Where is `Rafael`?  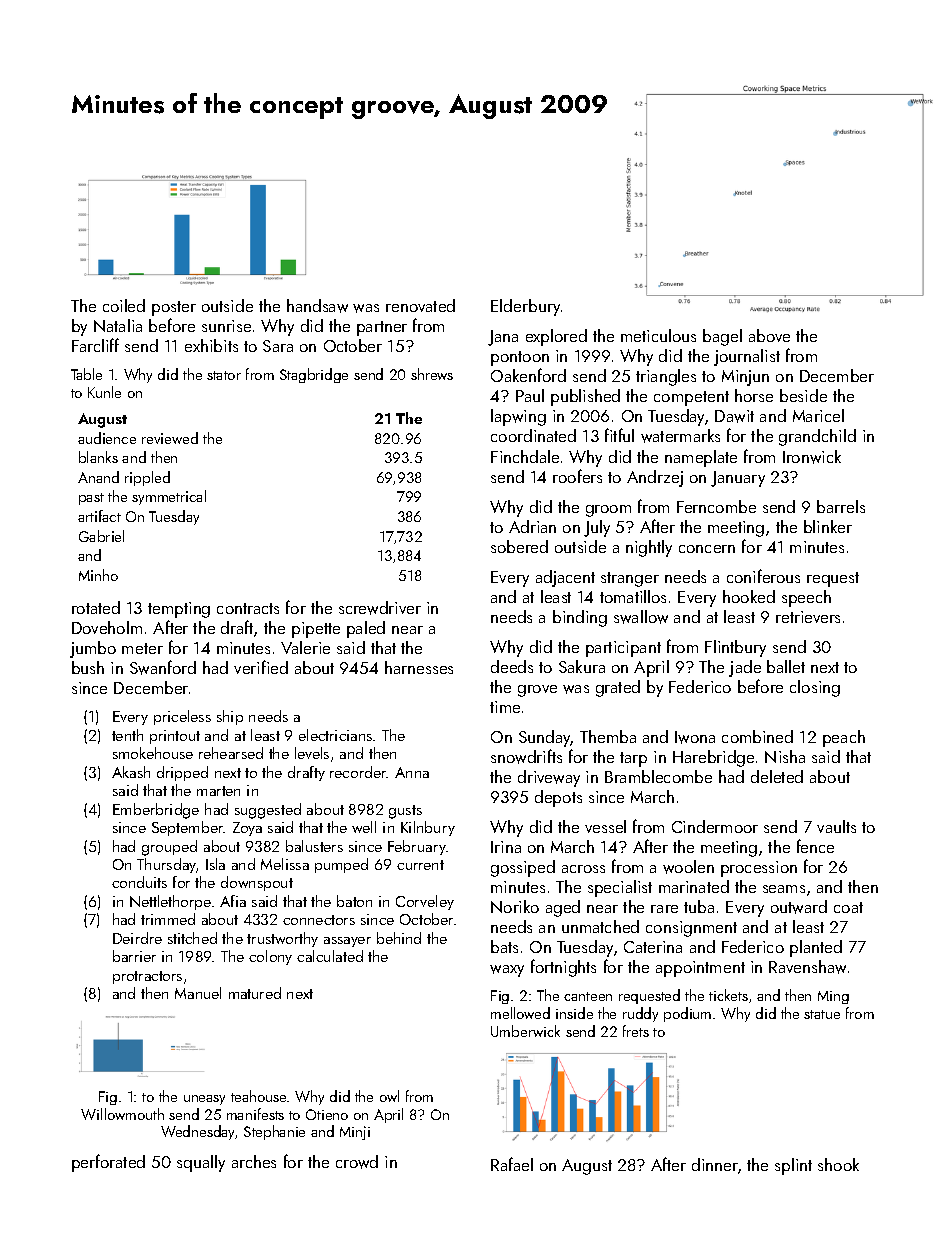
Rafael is located at coordinates (512, 1164).
